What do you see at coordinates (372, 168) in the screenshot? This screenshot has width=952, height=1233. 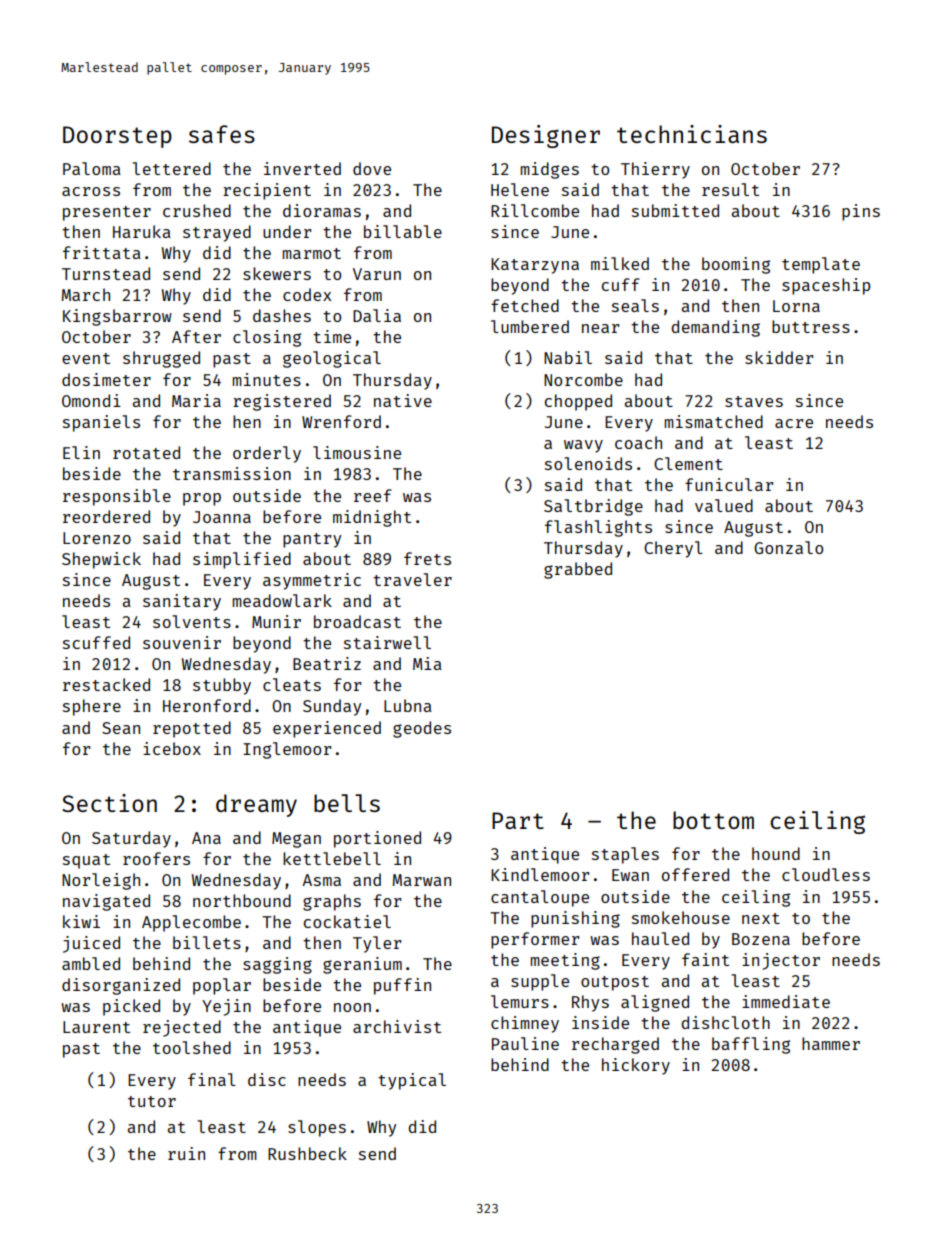 I see `dove` at bounding box center [372, 168].
